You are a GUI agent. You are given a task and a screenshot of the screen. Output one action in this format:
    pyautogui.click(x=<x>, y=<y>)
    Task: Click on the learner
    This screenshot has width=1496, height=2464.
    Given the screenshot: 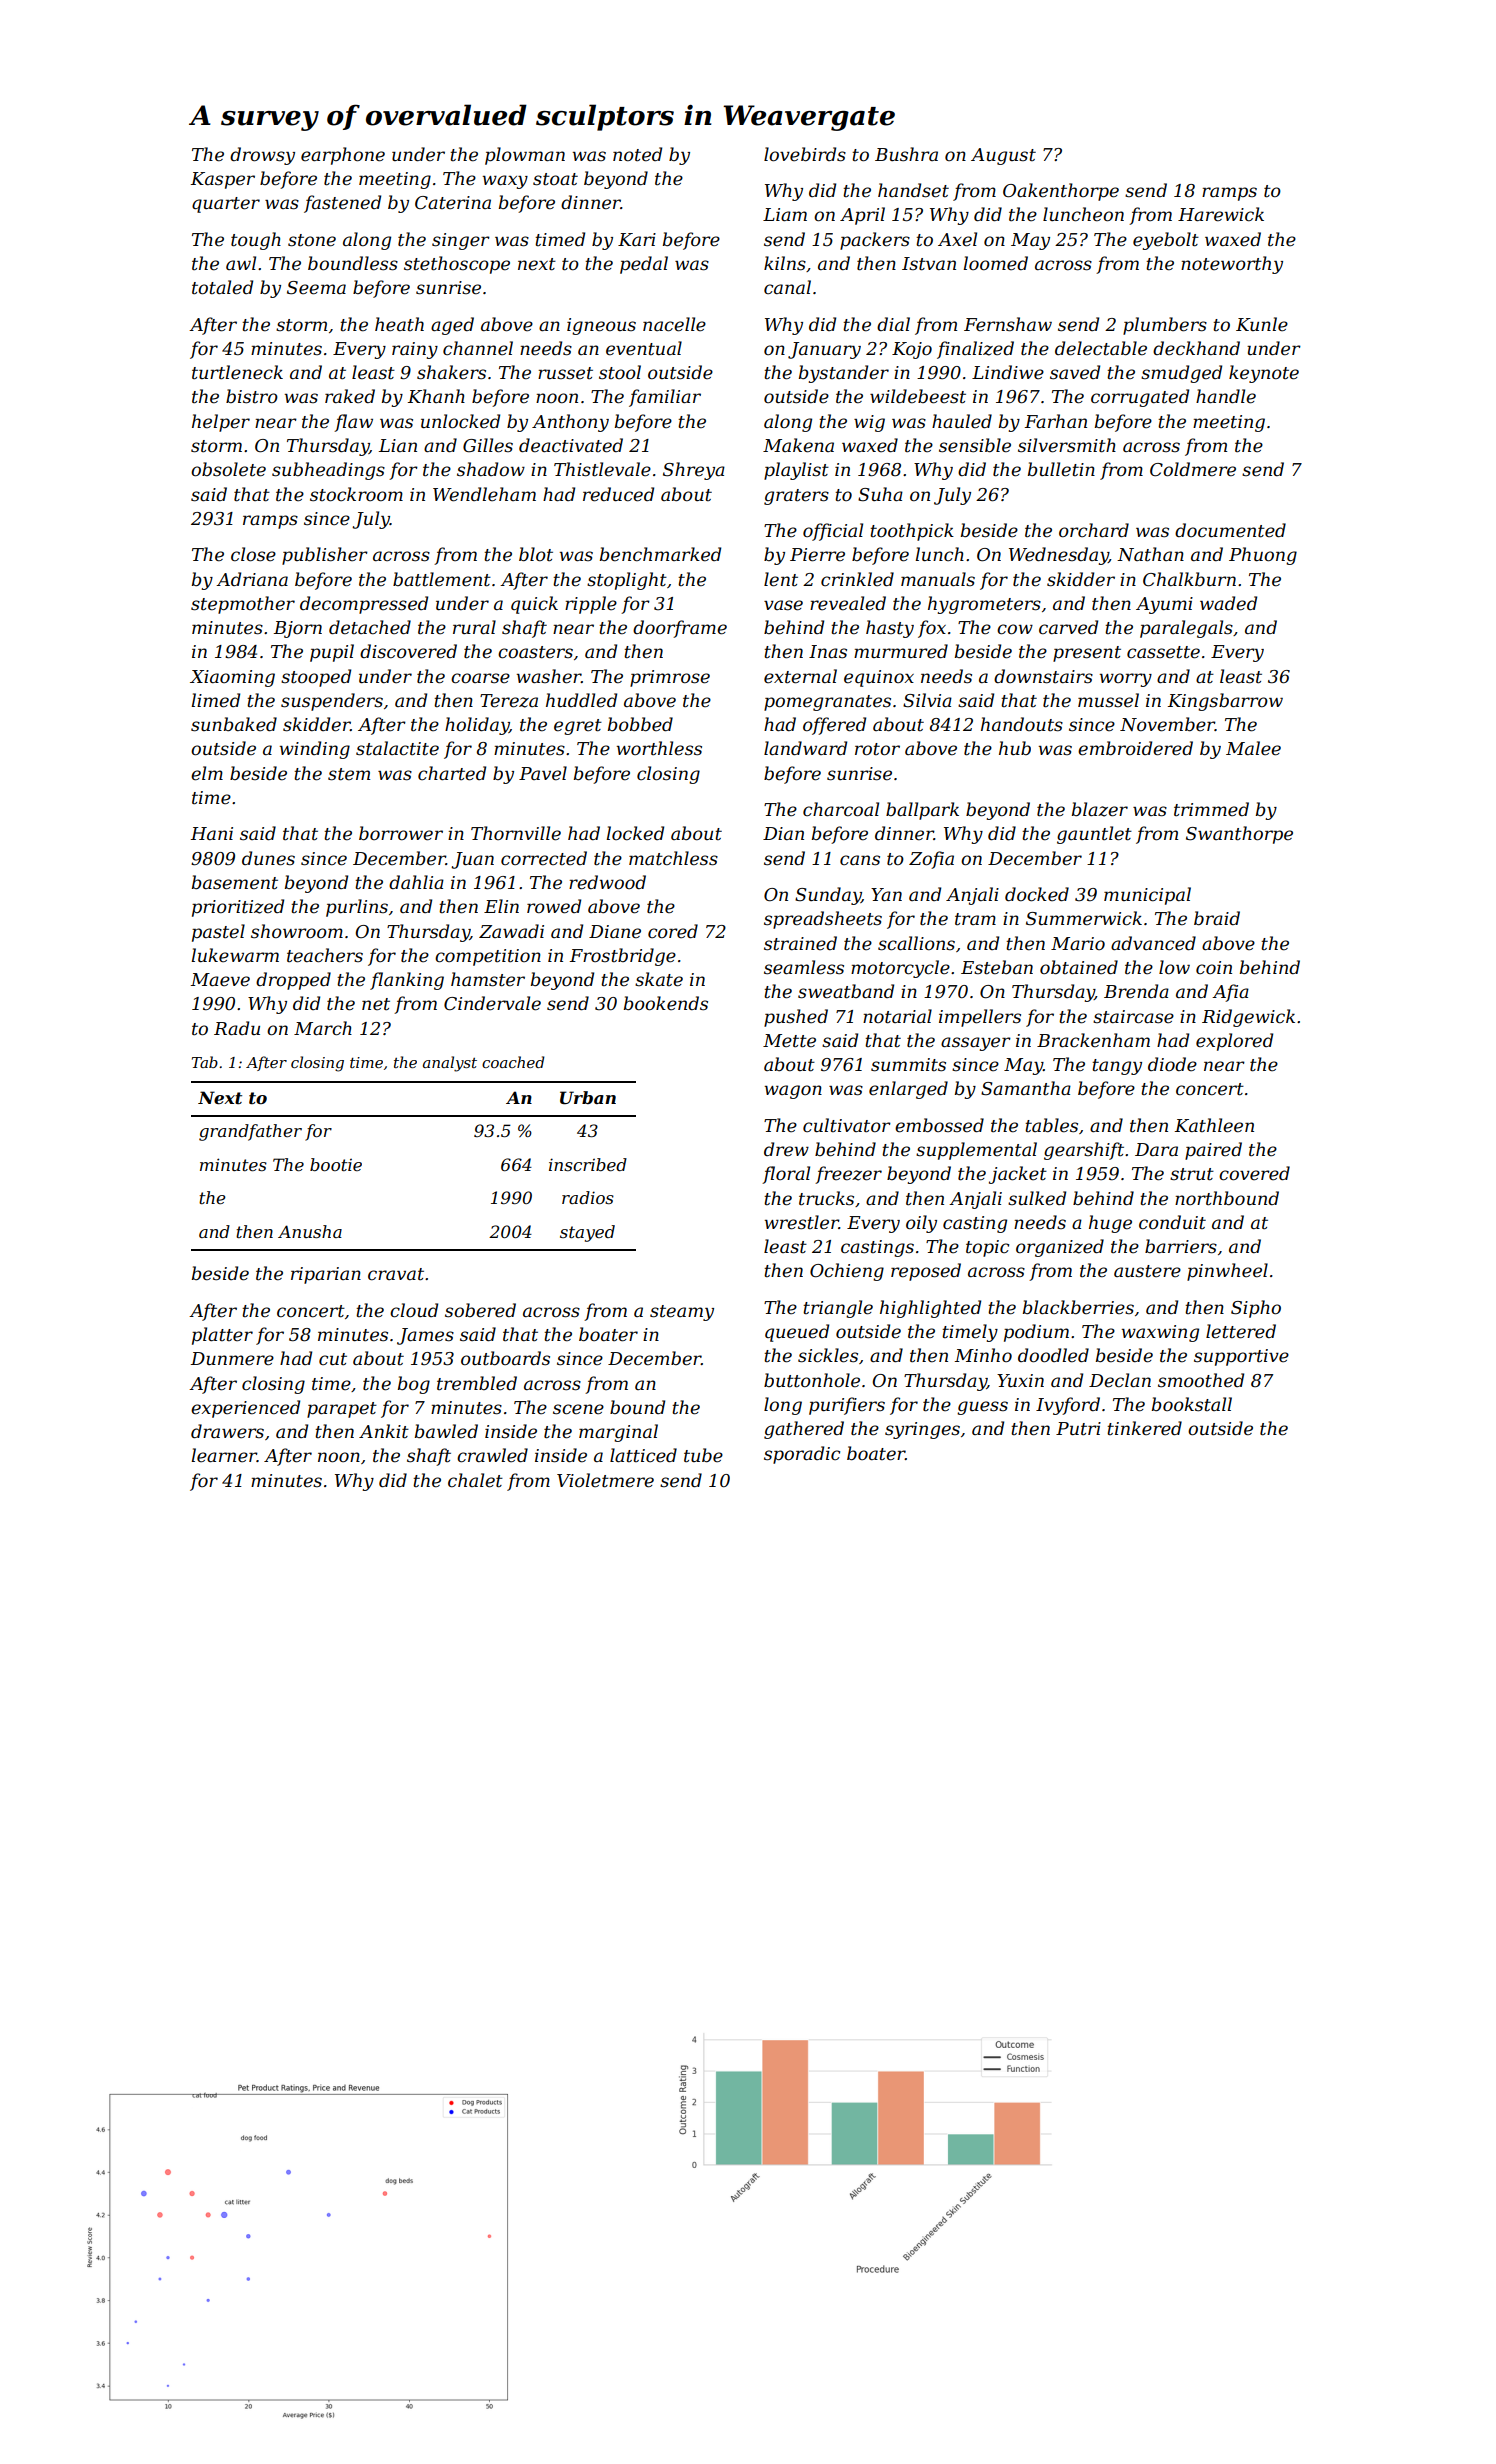 What is the action you would take?
    pyautogui.click(x=224, y=1455)
